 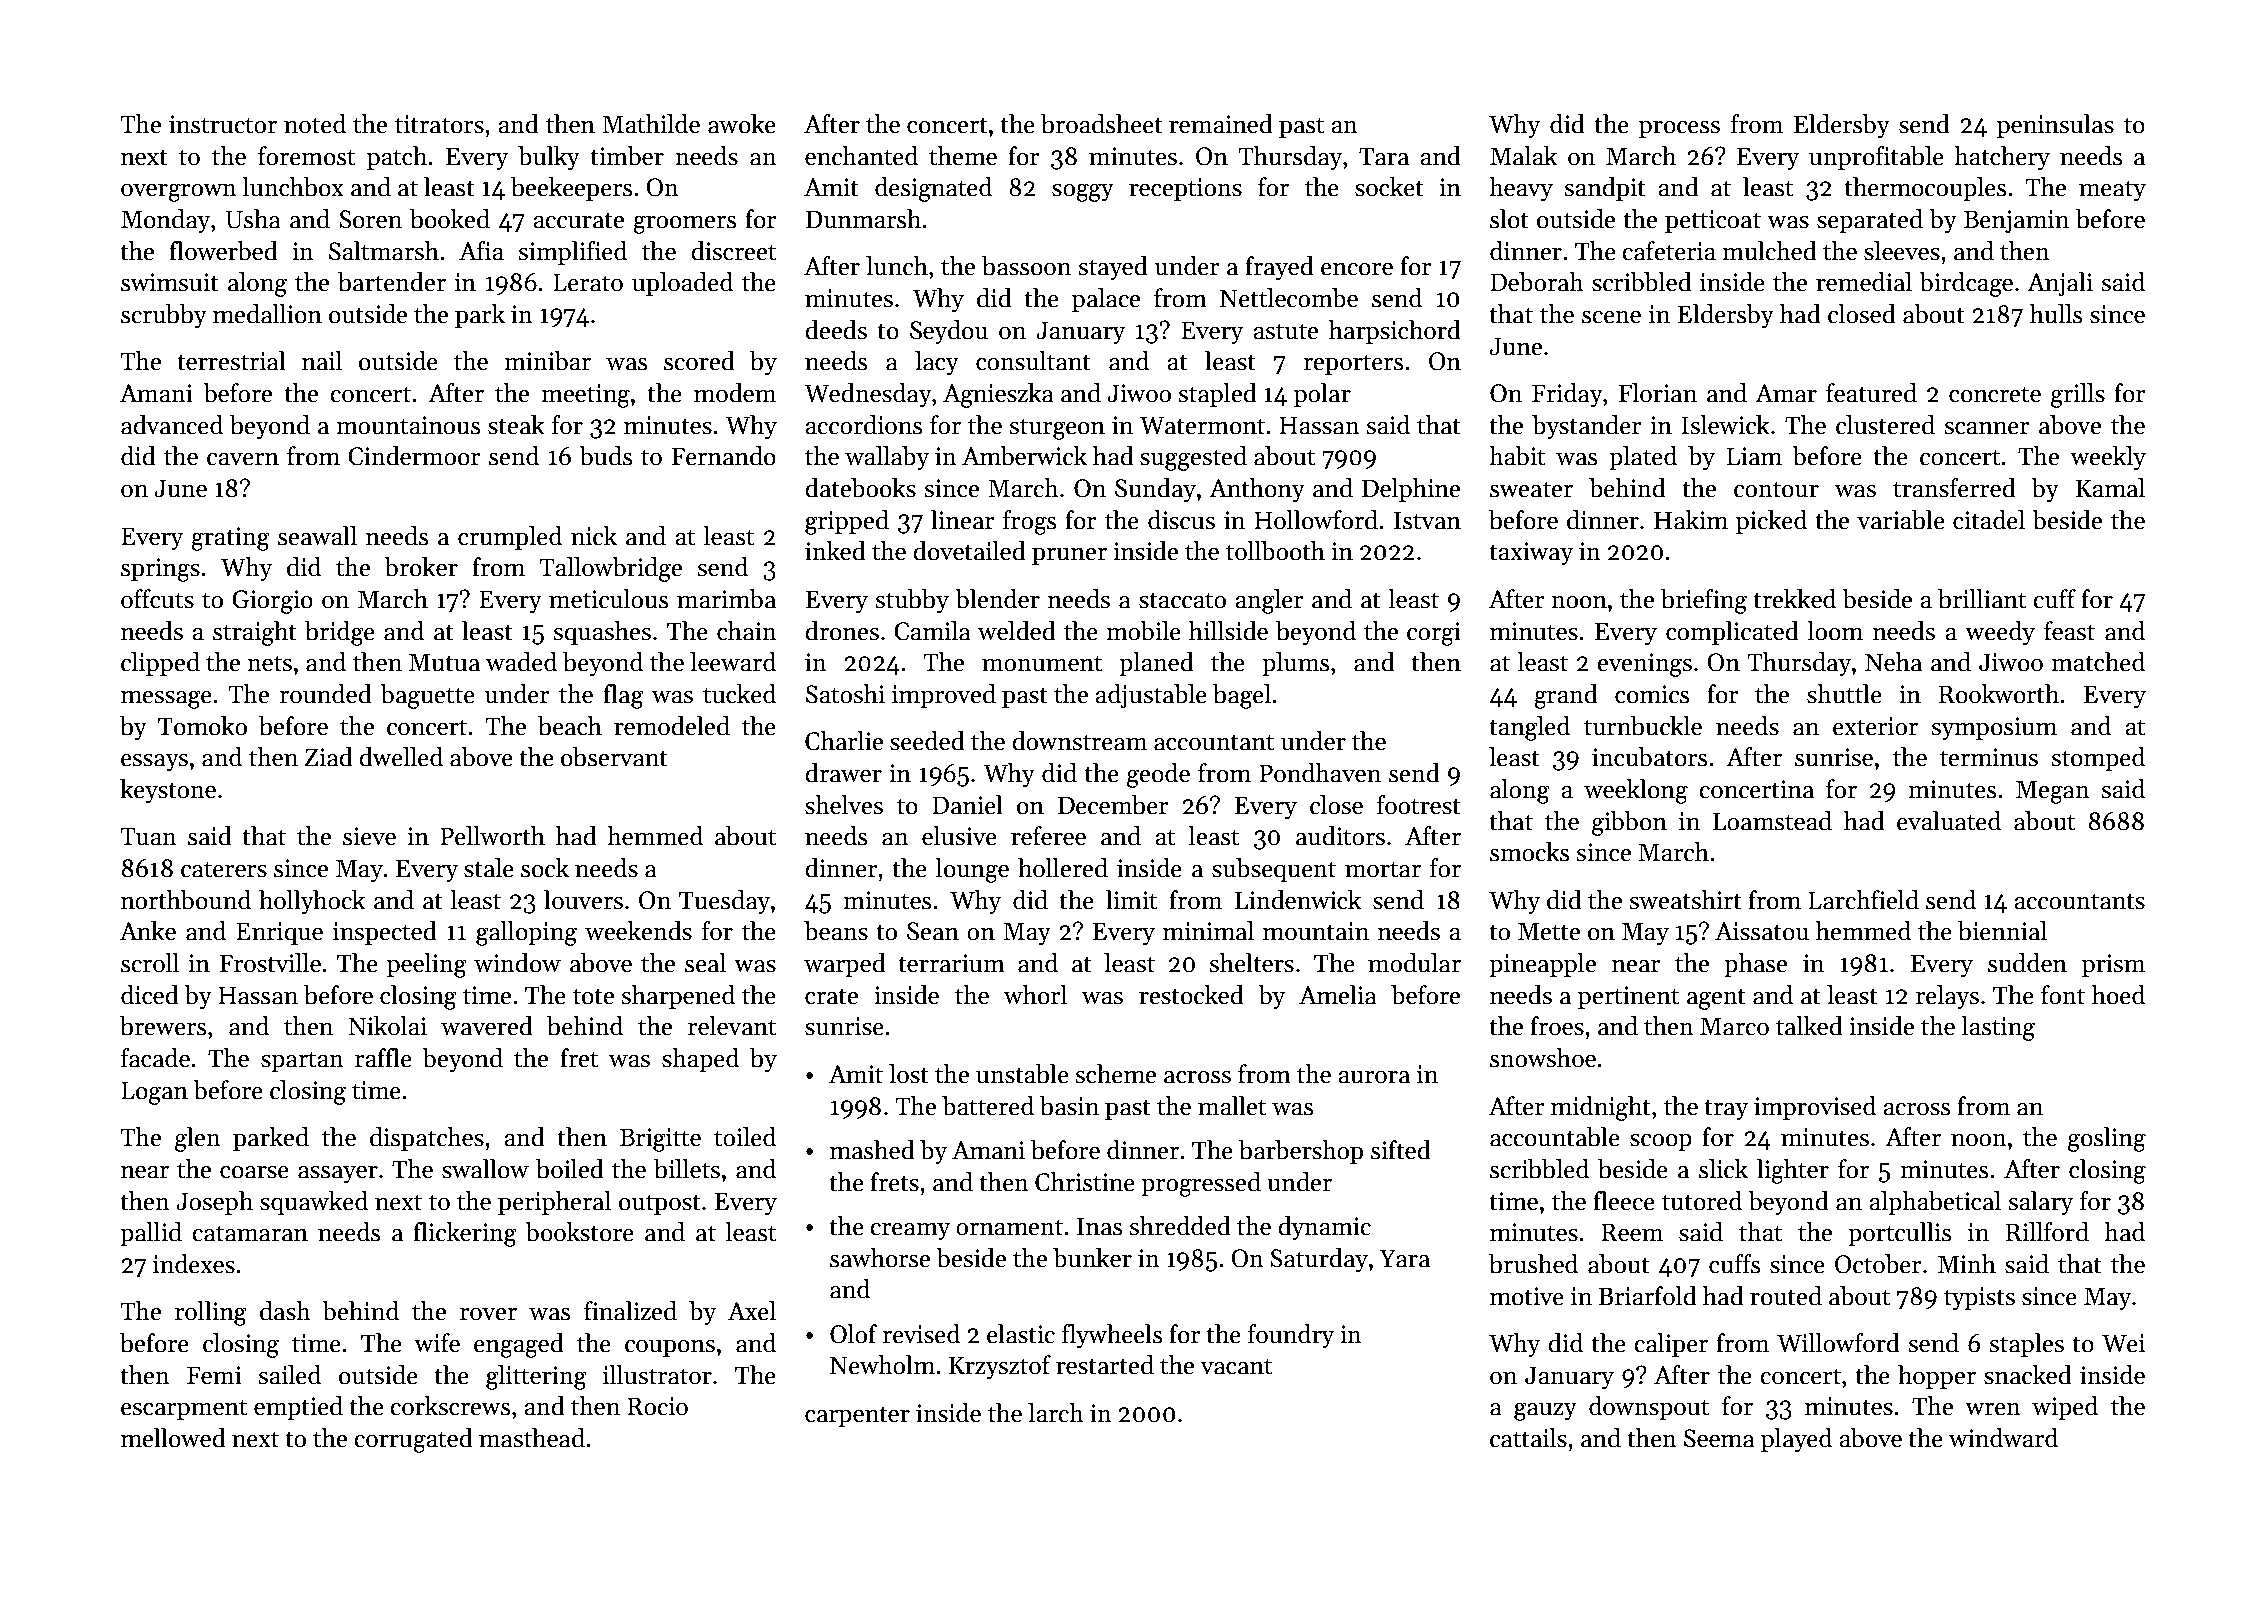 What do you see at coordinates (1871, 393) in the screenshot?
I see `featured` at bounding box center [1871, 393].
